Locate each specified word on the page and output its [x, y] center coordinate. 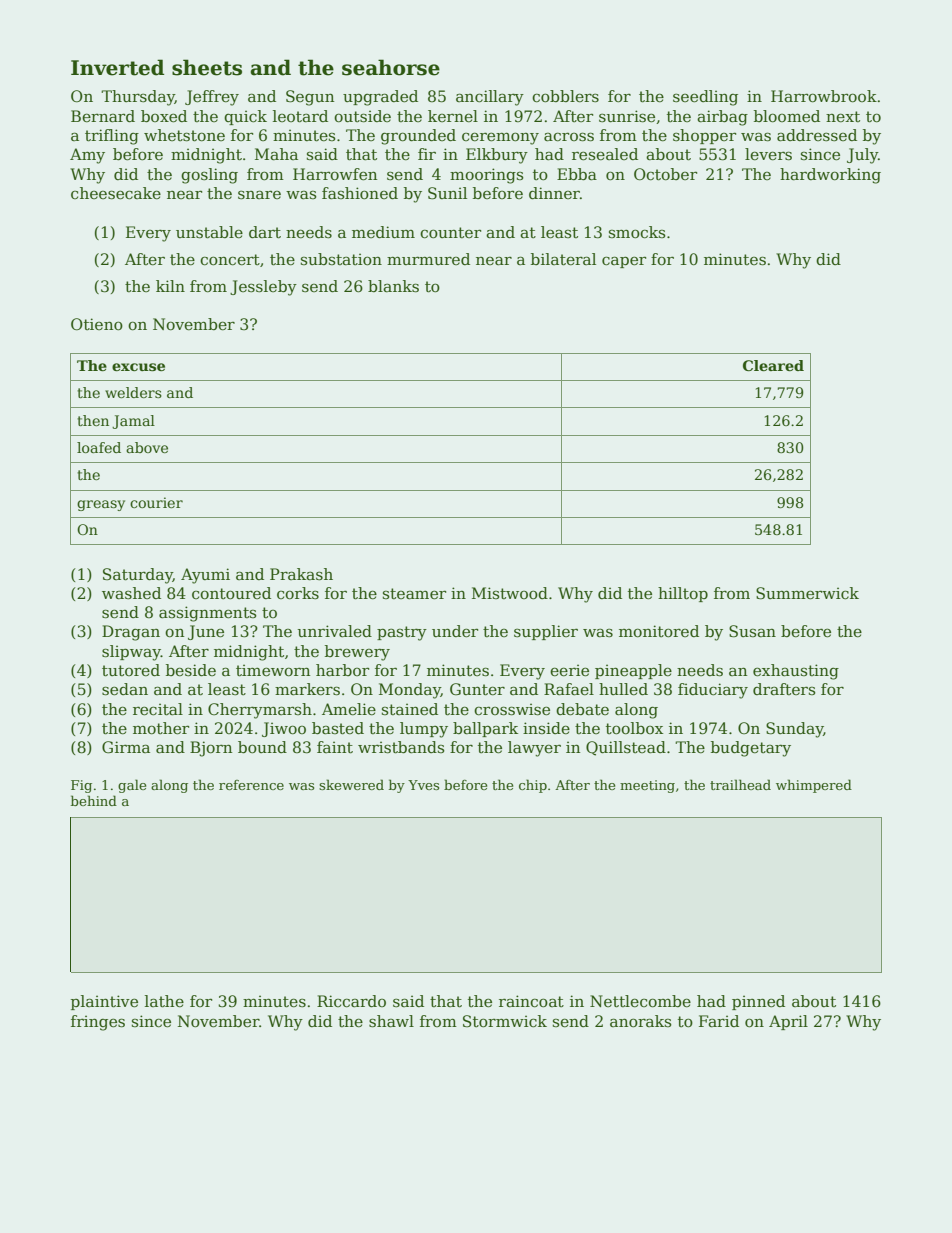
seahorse [391, 67]
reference [251, 785]
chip [533, 786]
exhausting [796, 672]
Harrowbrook [824, 96]
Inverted [117, 67]
